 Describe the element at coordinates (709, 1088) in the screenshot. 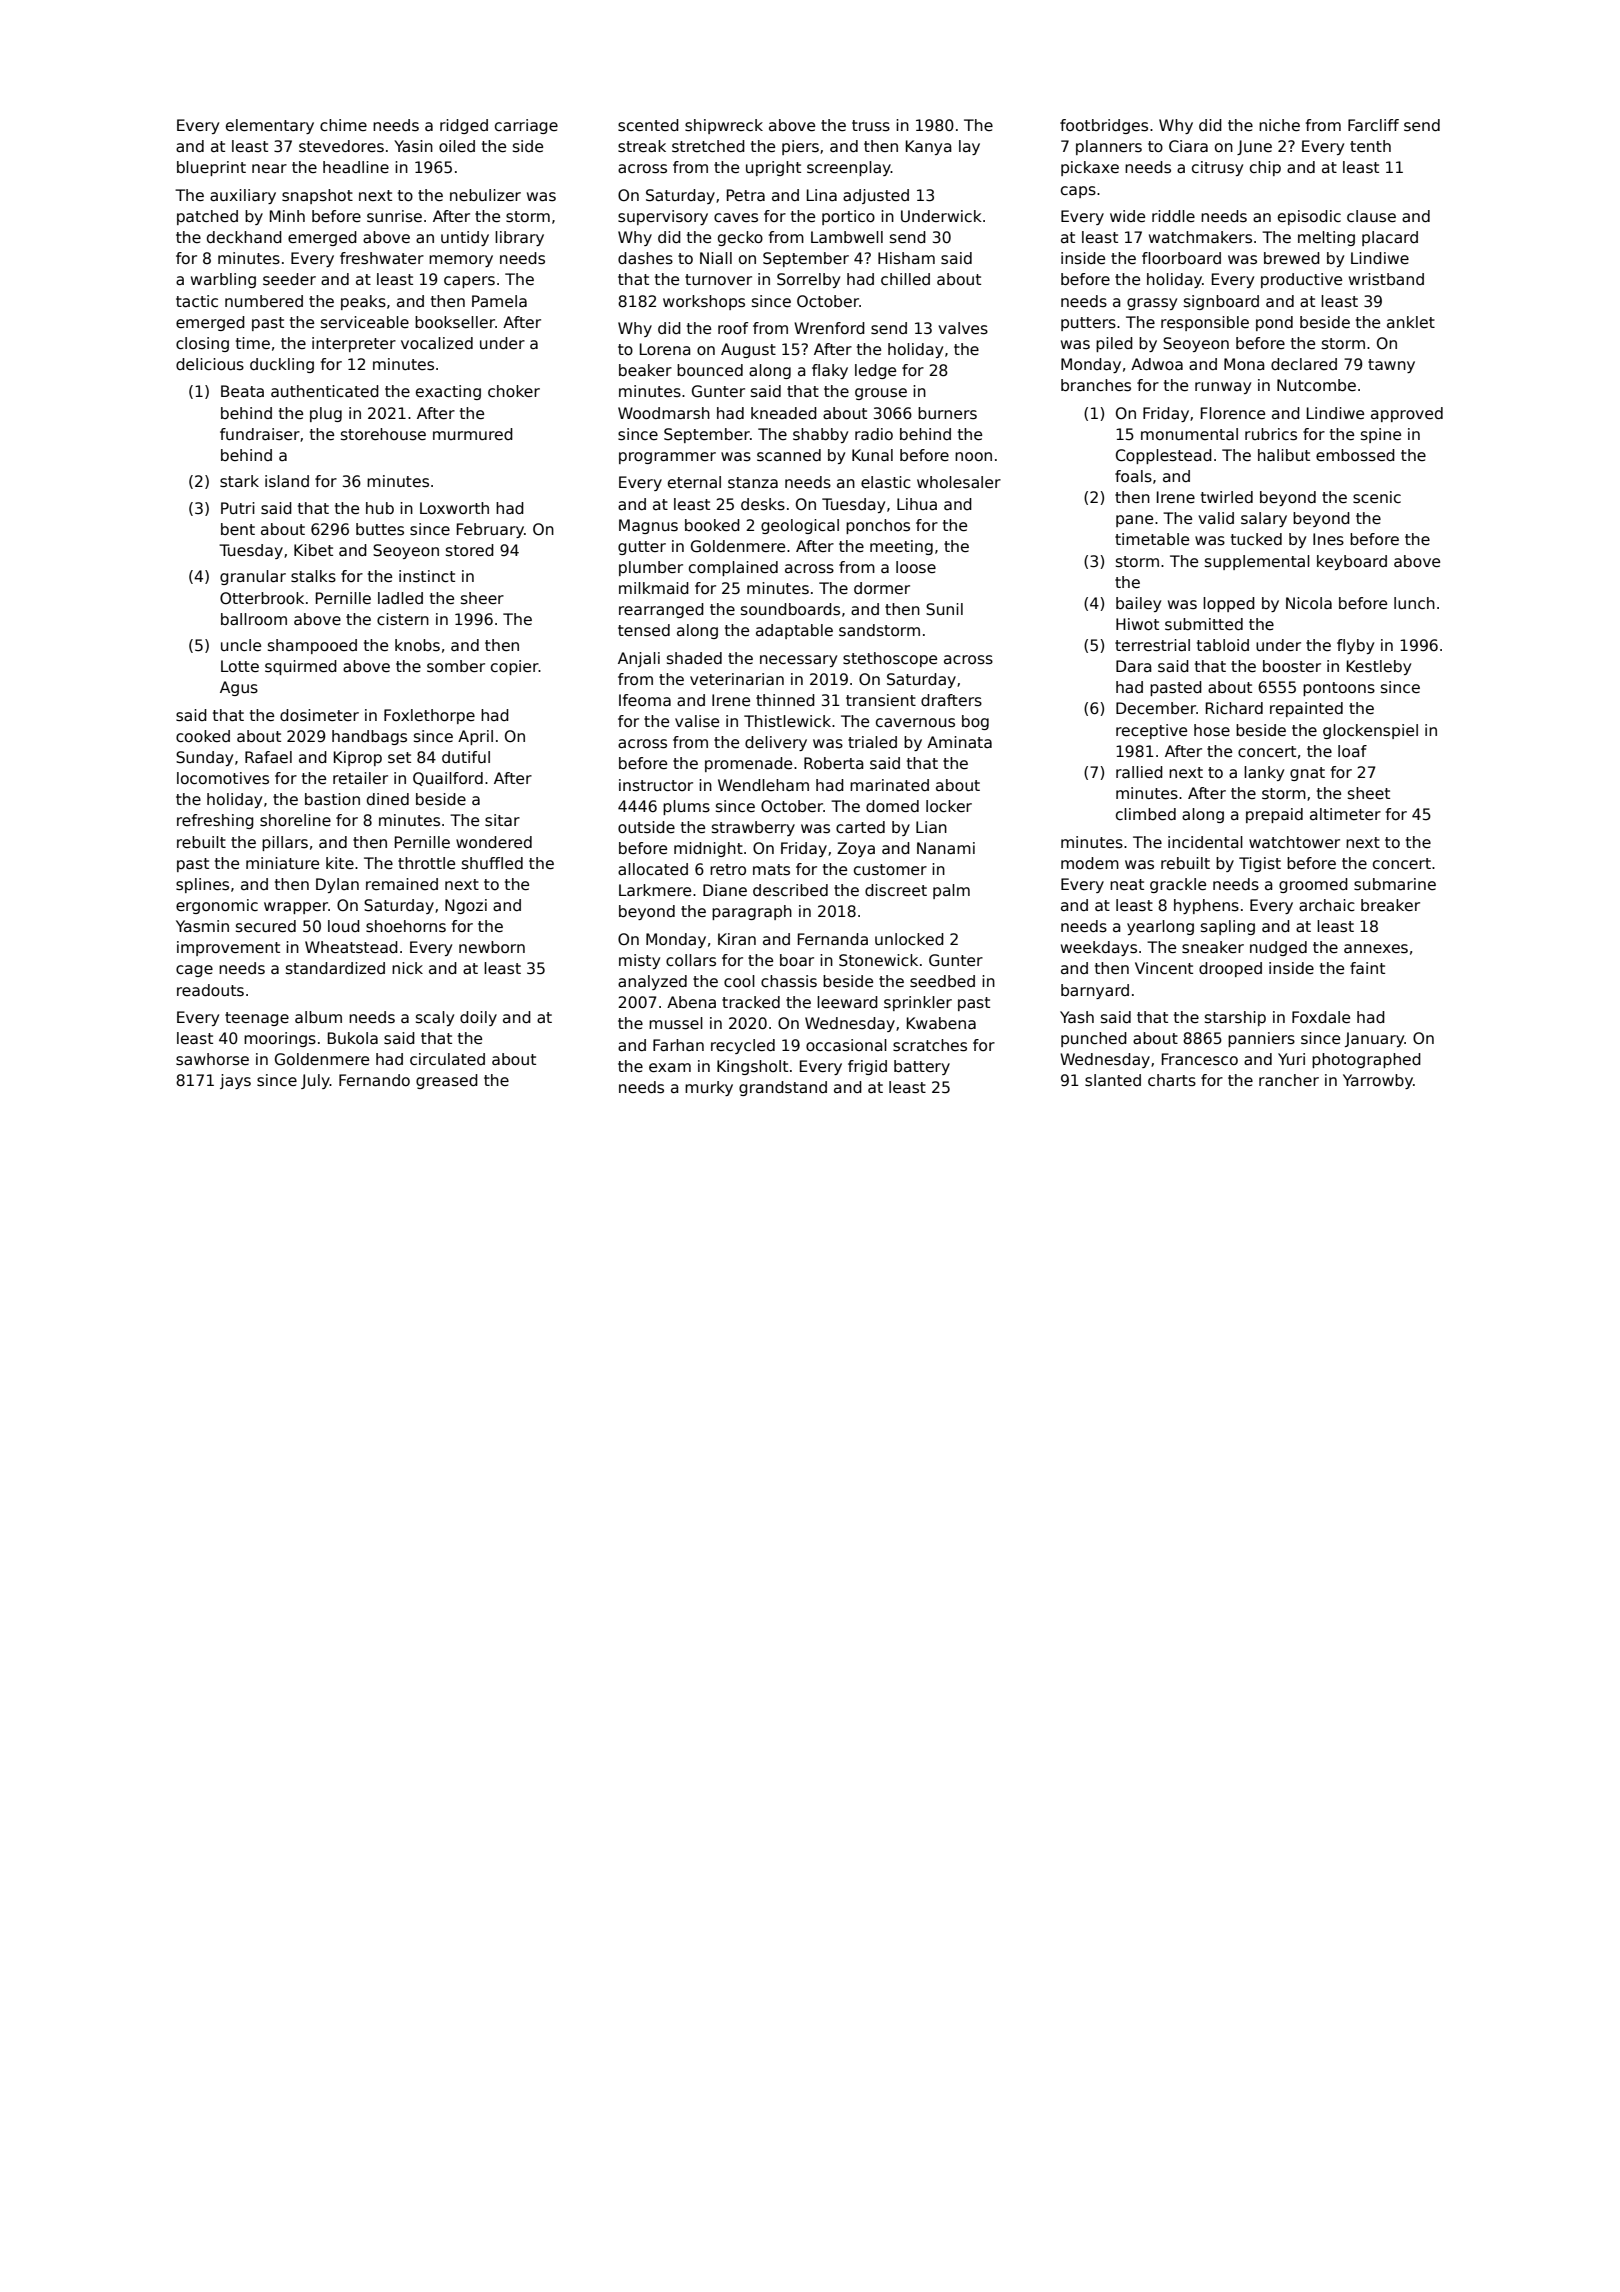

I see `murky` at that location.
